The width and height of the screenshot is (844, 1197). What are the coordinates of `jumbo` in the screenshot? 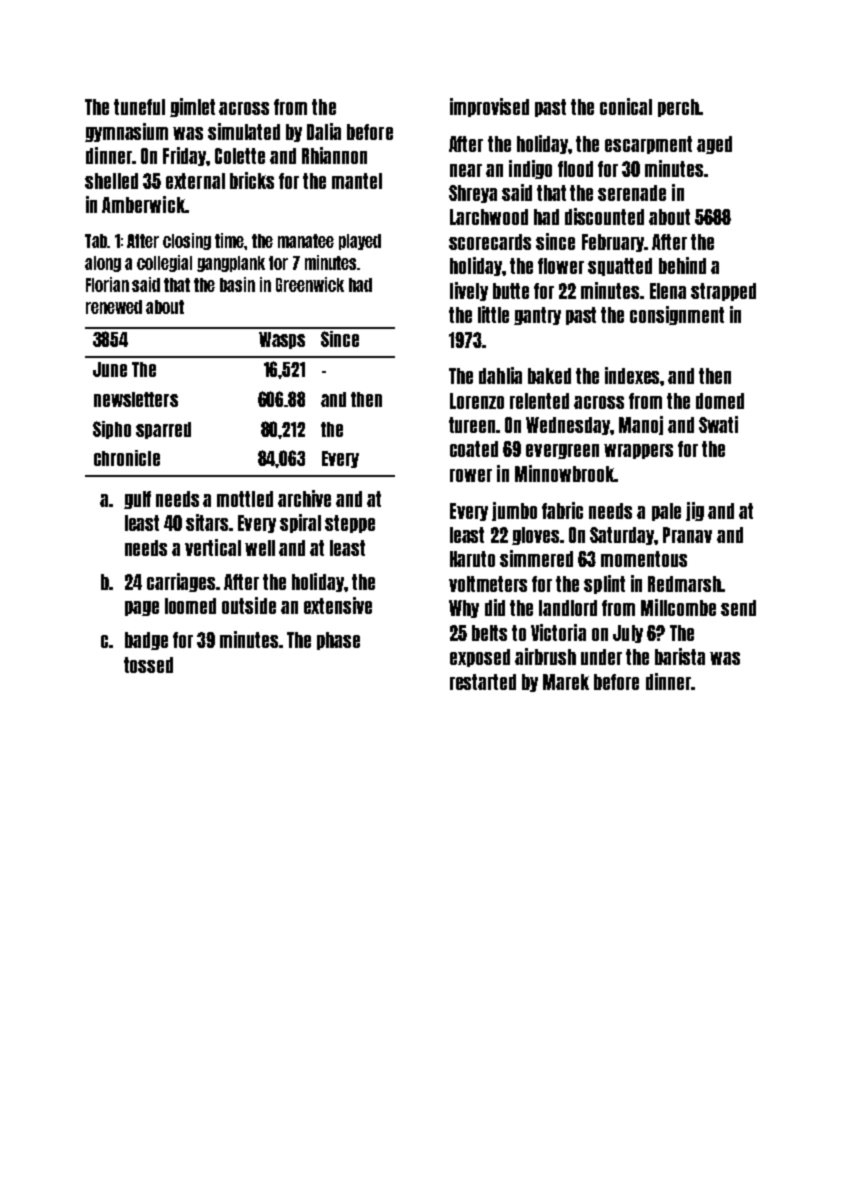 It's located at (514, 511).
